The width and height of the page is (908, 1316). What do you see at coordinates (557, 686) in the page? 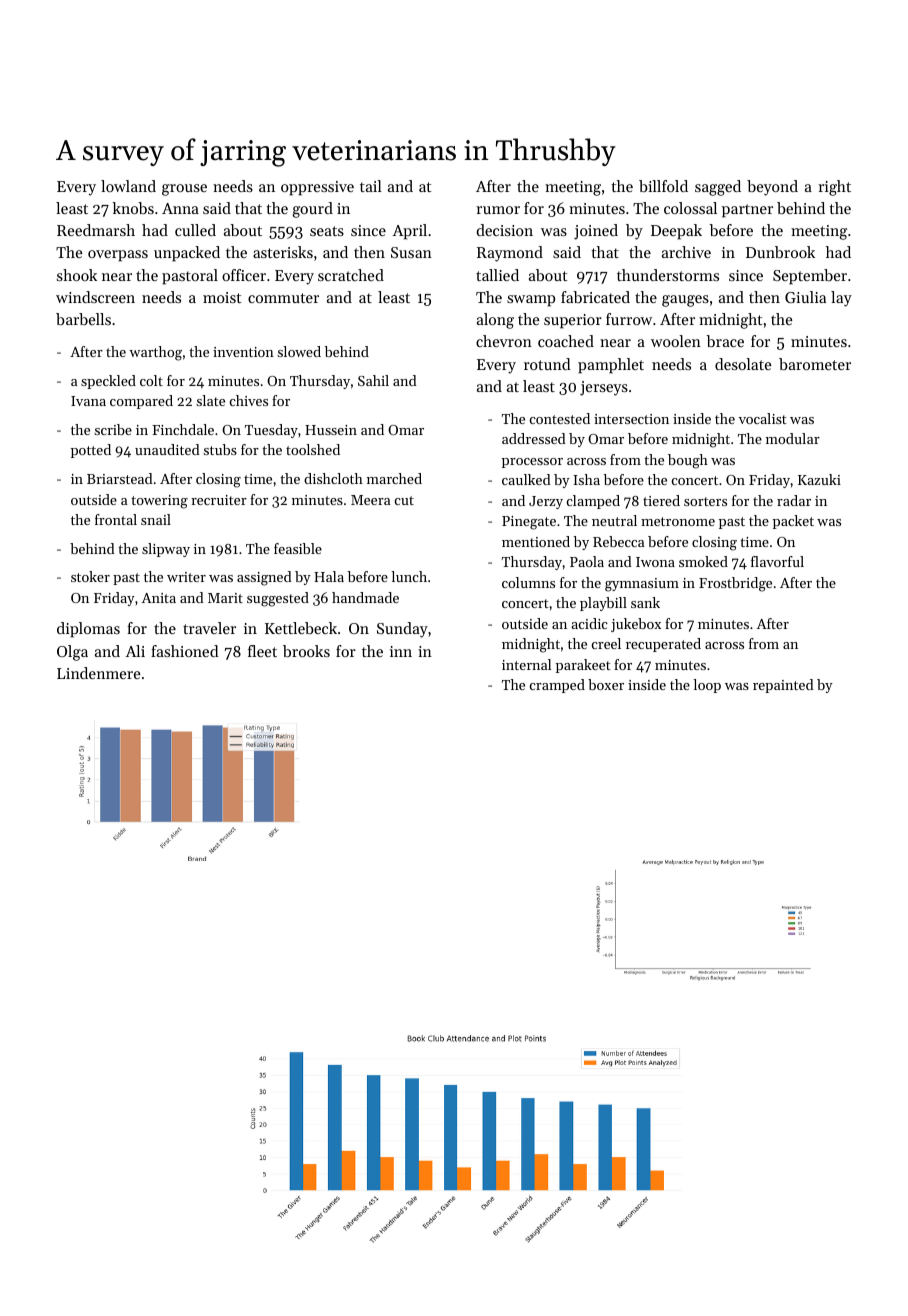
I see `cramped` at bounding box center [557, 686].
